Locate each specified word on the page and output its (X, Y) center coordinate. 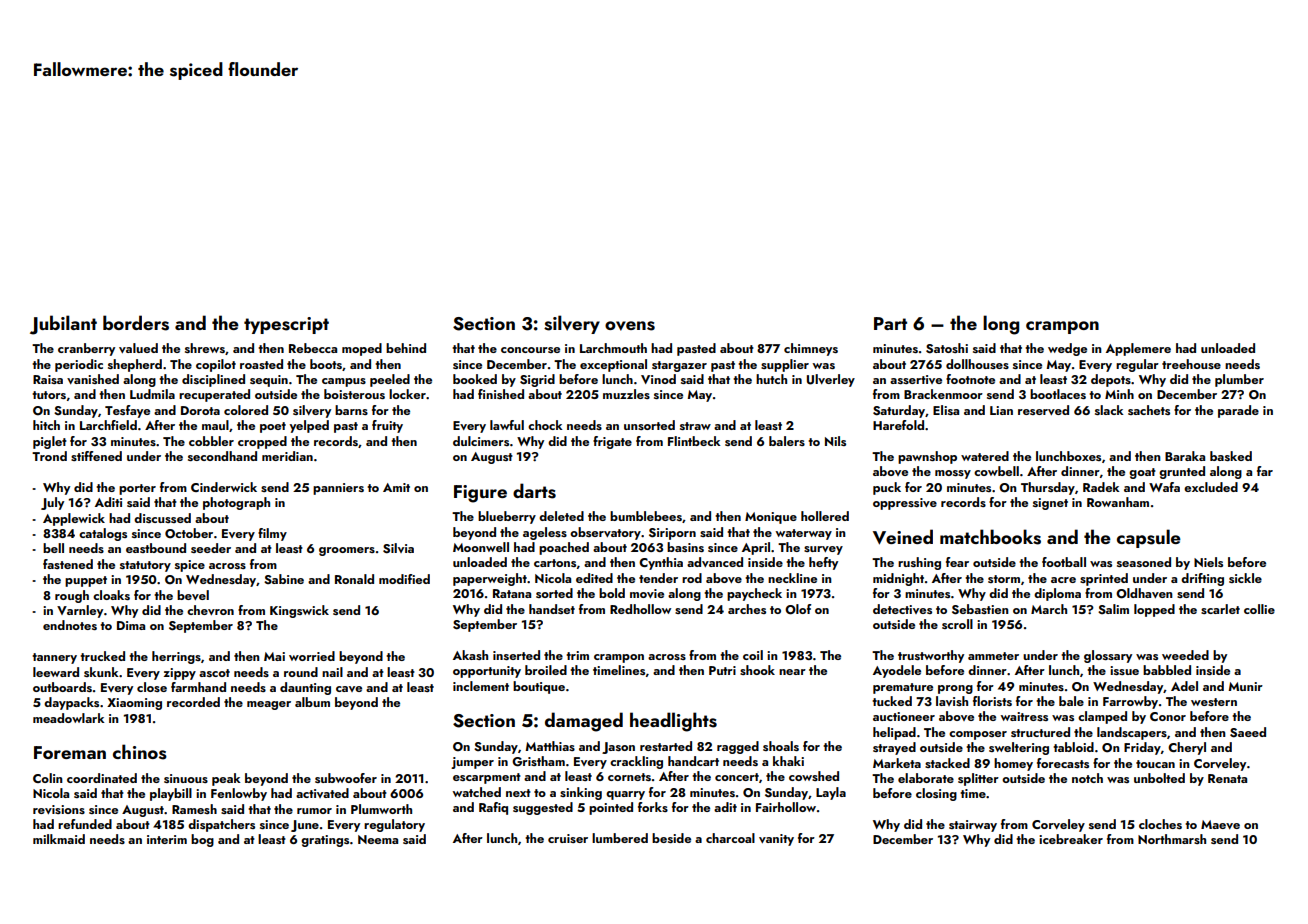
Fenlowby (239, 794)
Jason (618, 748)
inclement (481, 686)
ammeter (993, 656)
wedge (1067, 349)
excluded (1211, 487)
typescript (286, 325)
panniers (338, 489)
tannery (54, 658)
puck (887, 488)
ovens (630, 326)
